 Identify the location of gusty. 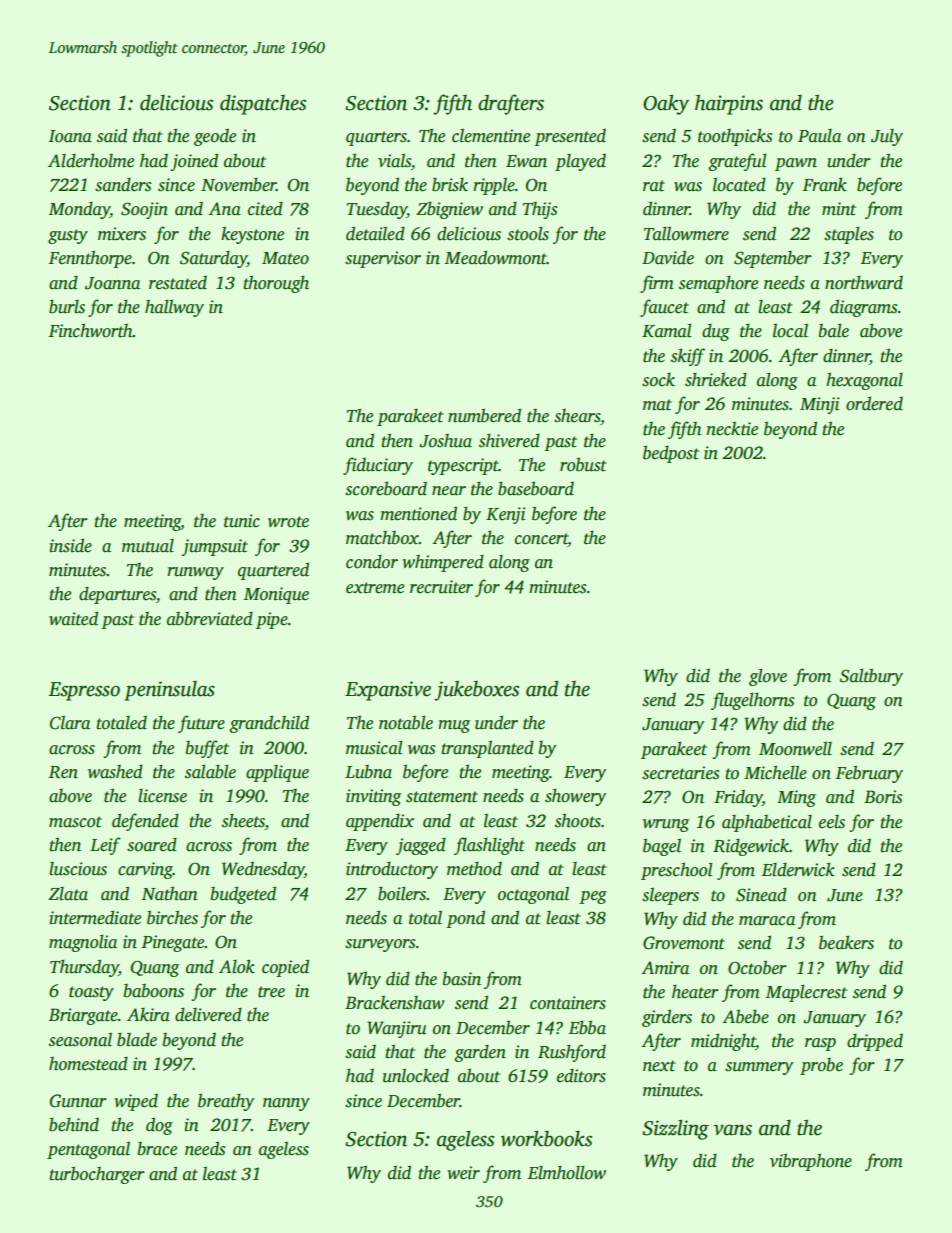
(68, 236).
